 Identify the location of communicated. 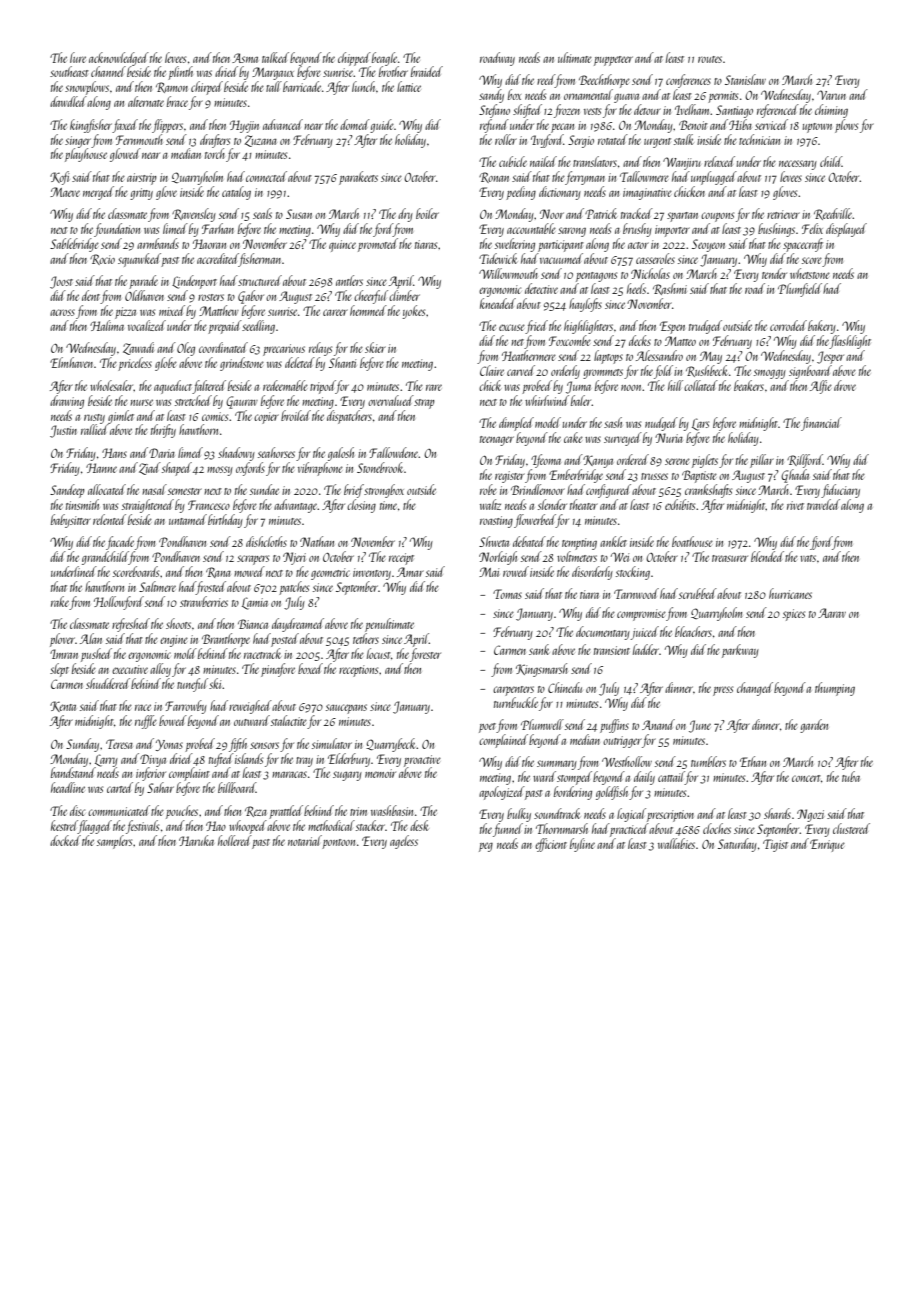
(119, 810).
